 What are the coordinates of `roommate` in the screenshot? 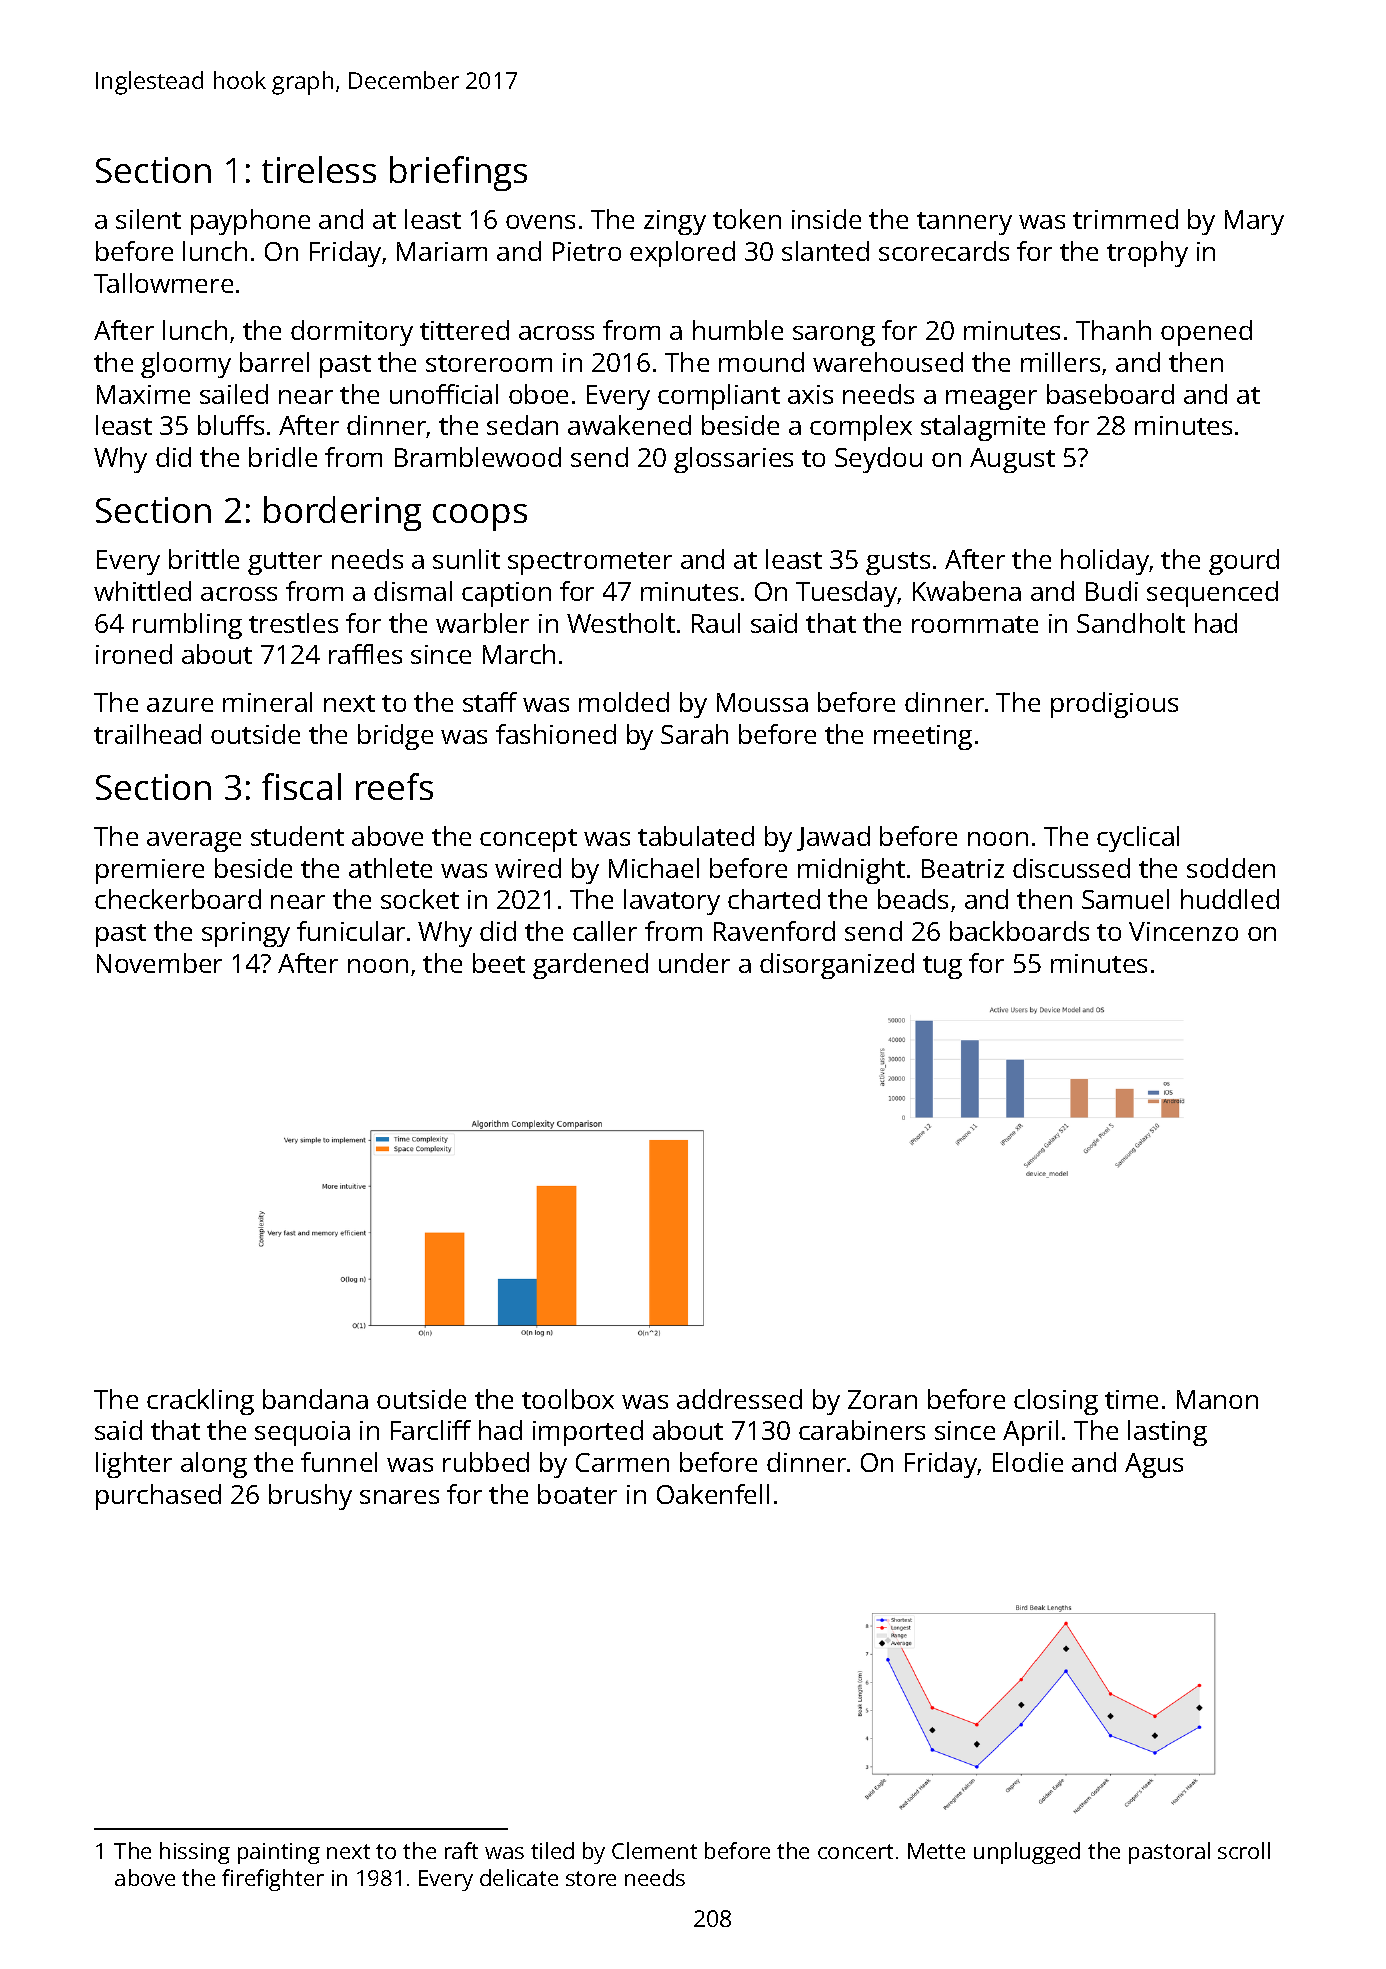 It's located at (975, 624).
